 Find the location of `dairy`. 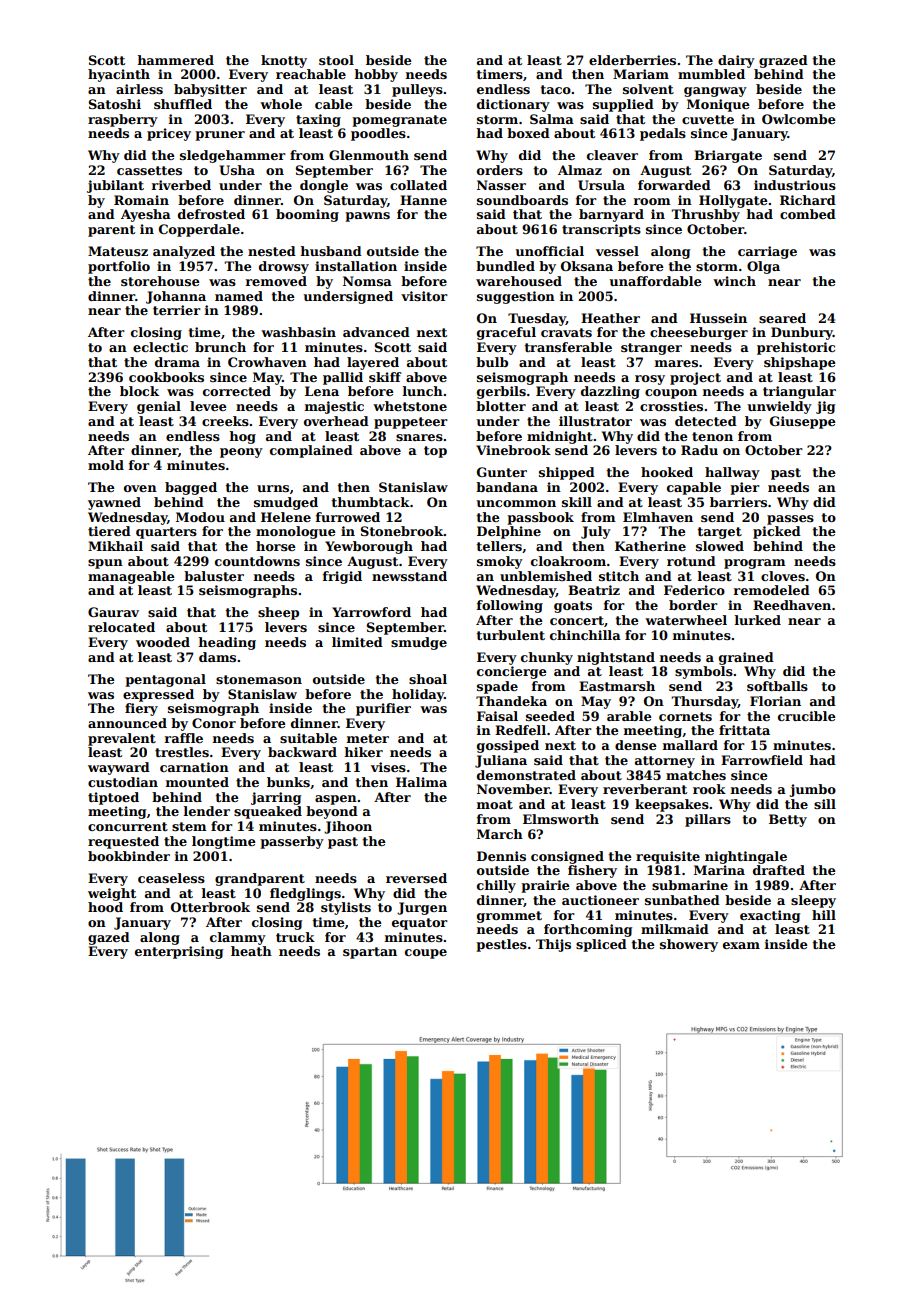

dairy is located at coordinates (736, 61).
